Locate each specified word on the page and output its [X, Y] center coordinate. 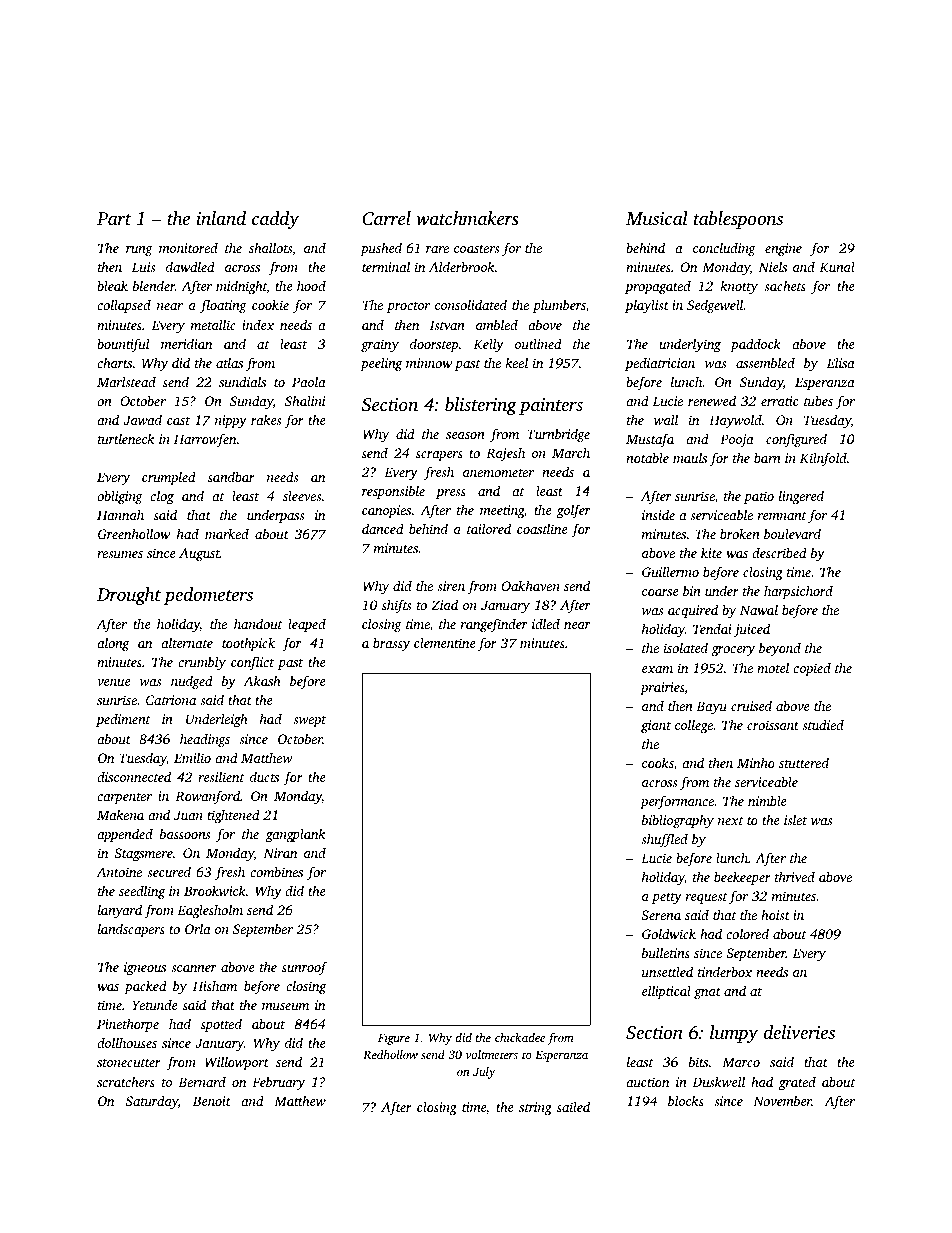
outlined [538, 343]
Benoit [212, 1101]
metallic [213, 324]
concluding [724, 249]
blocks [686, 1100]
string [535, 1108]
